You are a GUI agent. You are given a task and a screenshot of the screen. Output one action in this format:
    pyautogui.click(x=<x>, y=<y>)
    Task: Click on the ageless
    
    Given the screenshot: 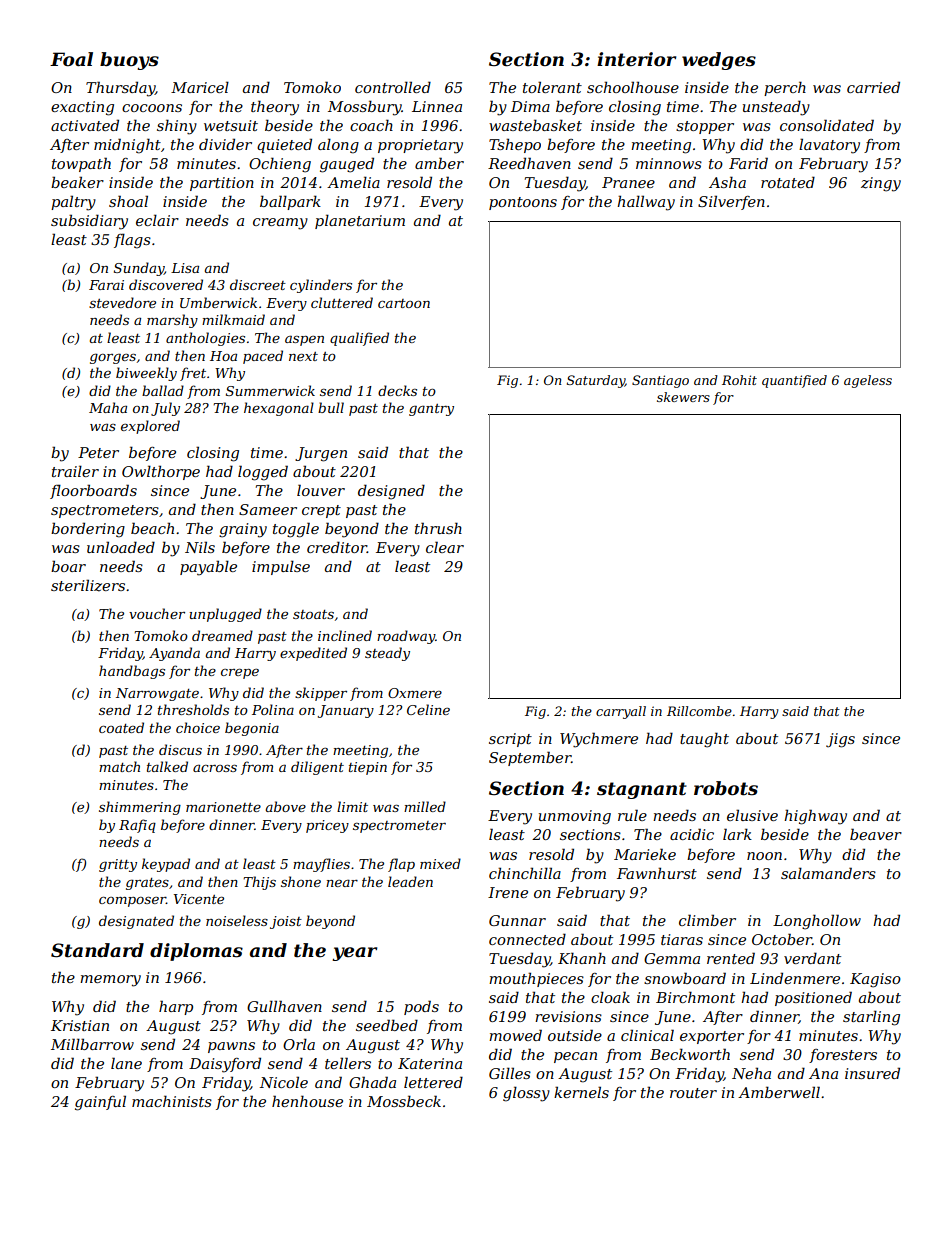 What is the action you would take?
    pyautogui.click(x=868, y=381)
